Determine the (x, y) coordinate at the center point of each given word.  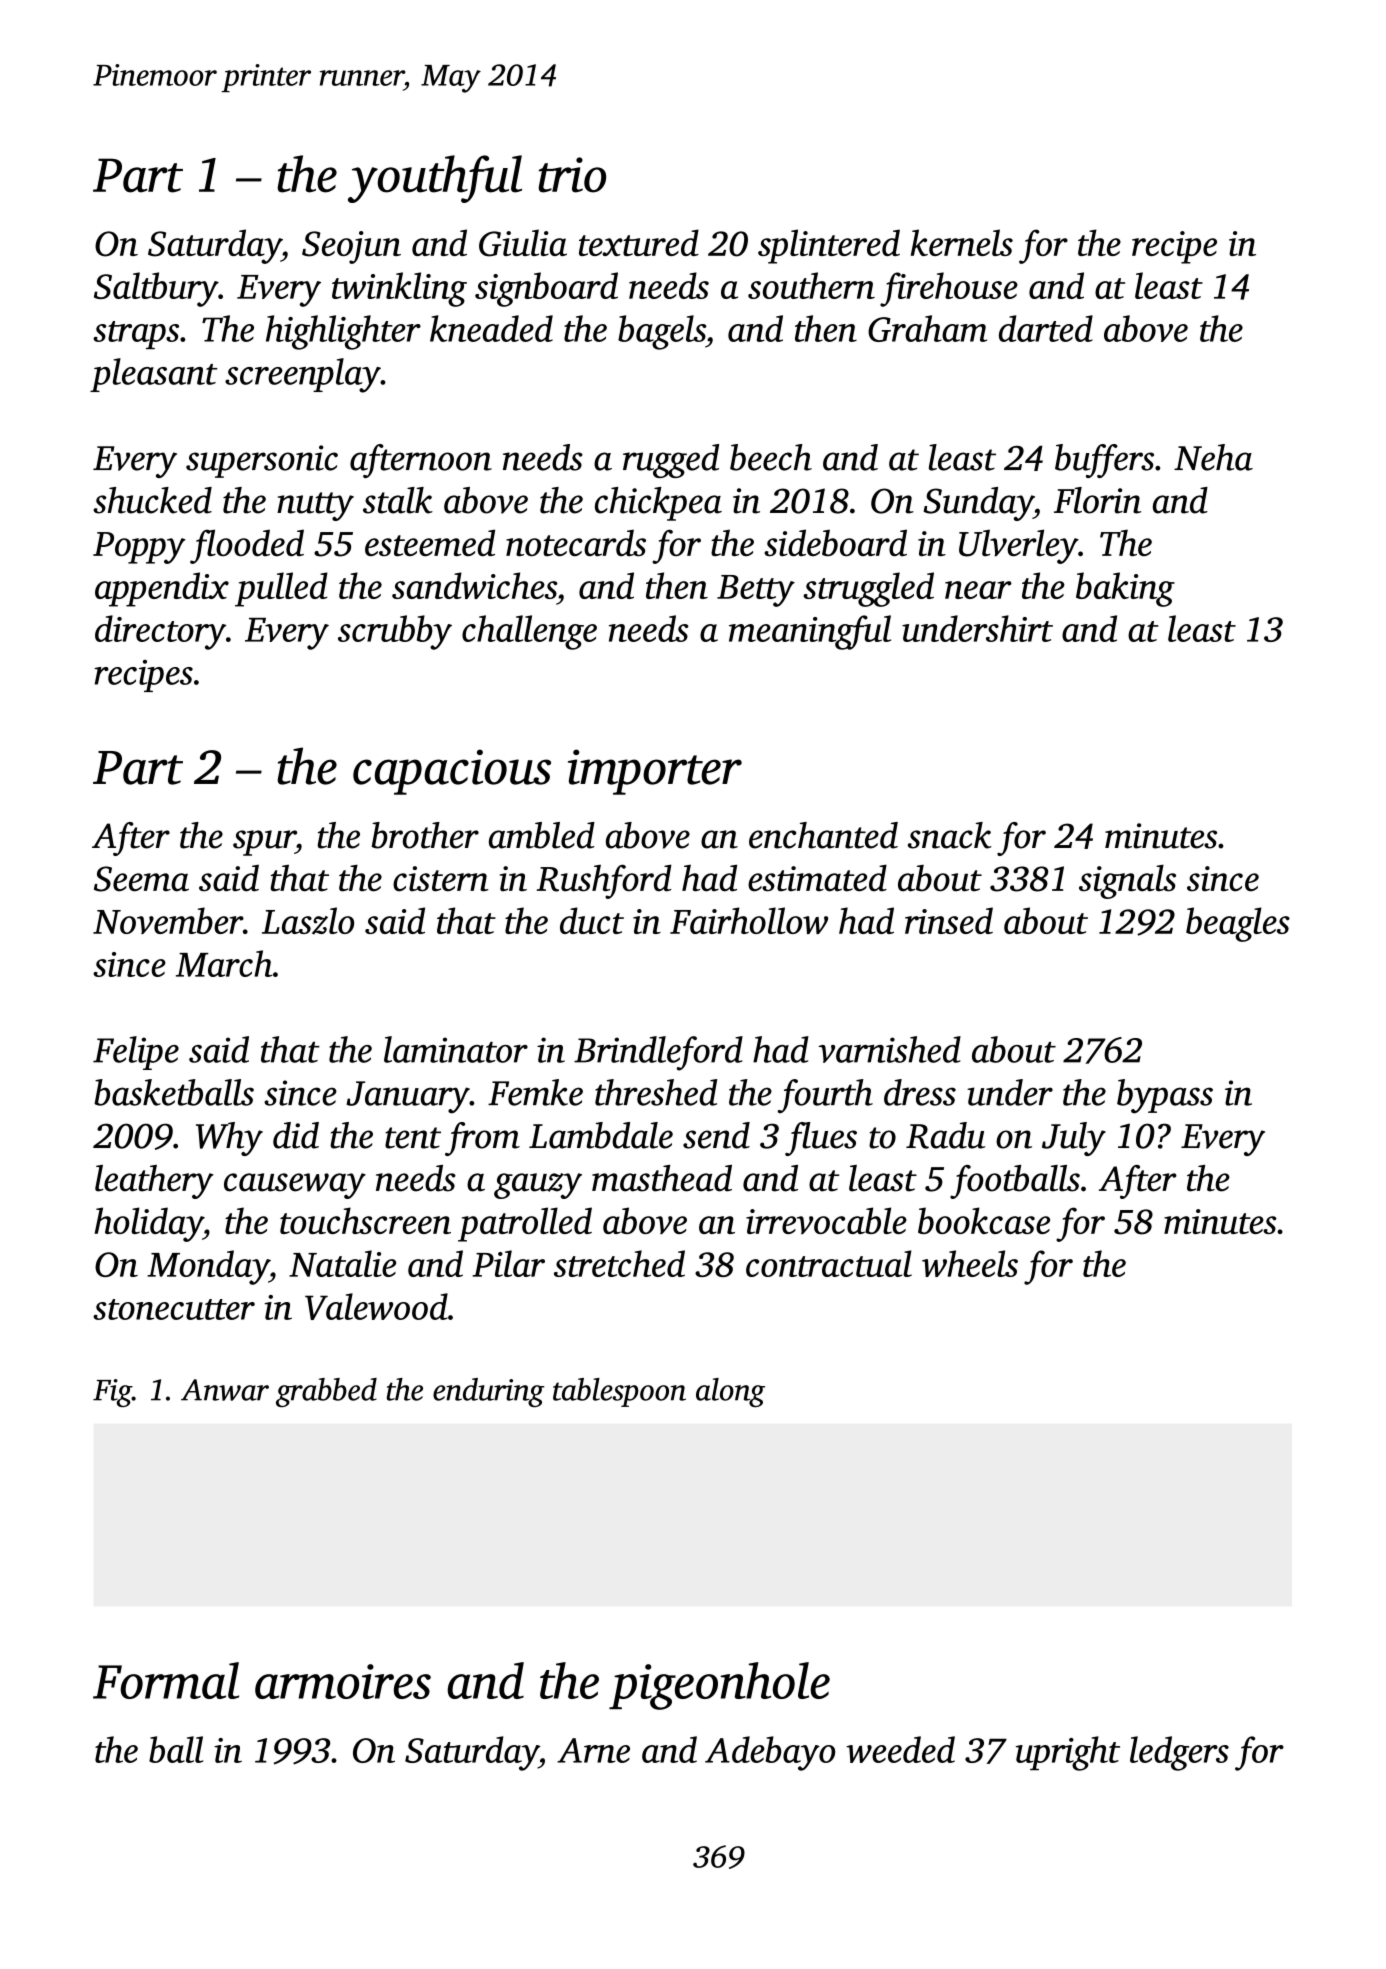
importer (655, 772)
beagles (1238, 924)
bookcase (984, 1220)
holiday (148, 1224)
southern (811, 285)
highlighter (343, 332)
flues (821, 1139)
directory (160, 632)
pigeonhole (719, 1686)
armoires (343, 1681)
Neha (1213, 457)
